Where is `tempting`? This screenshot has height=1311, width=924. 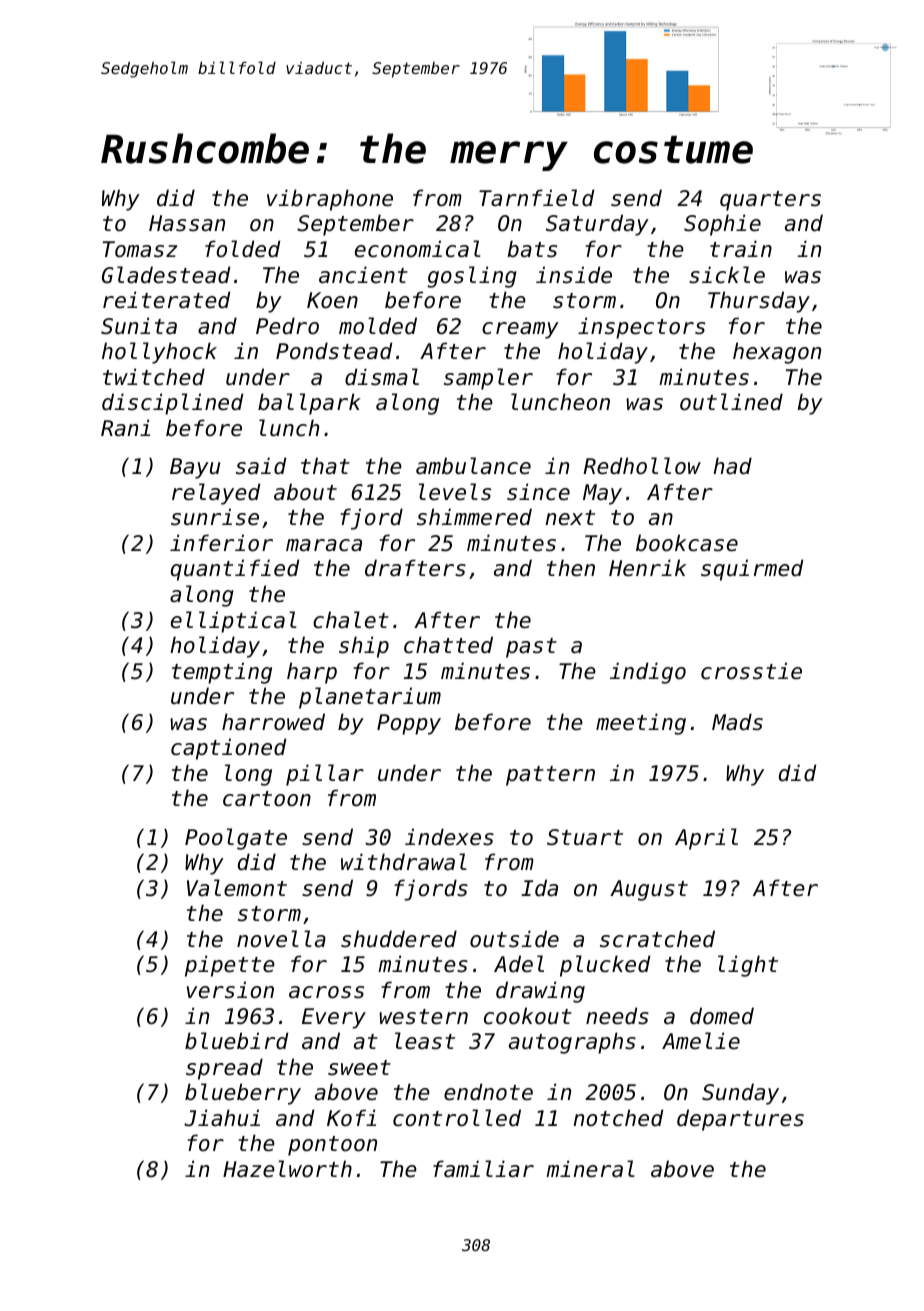 tempting is located at coordinates (222, 673).
